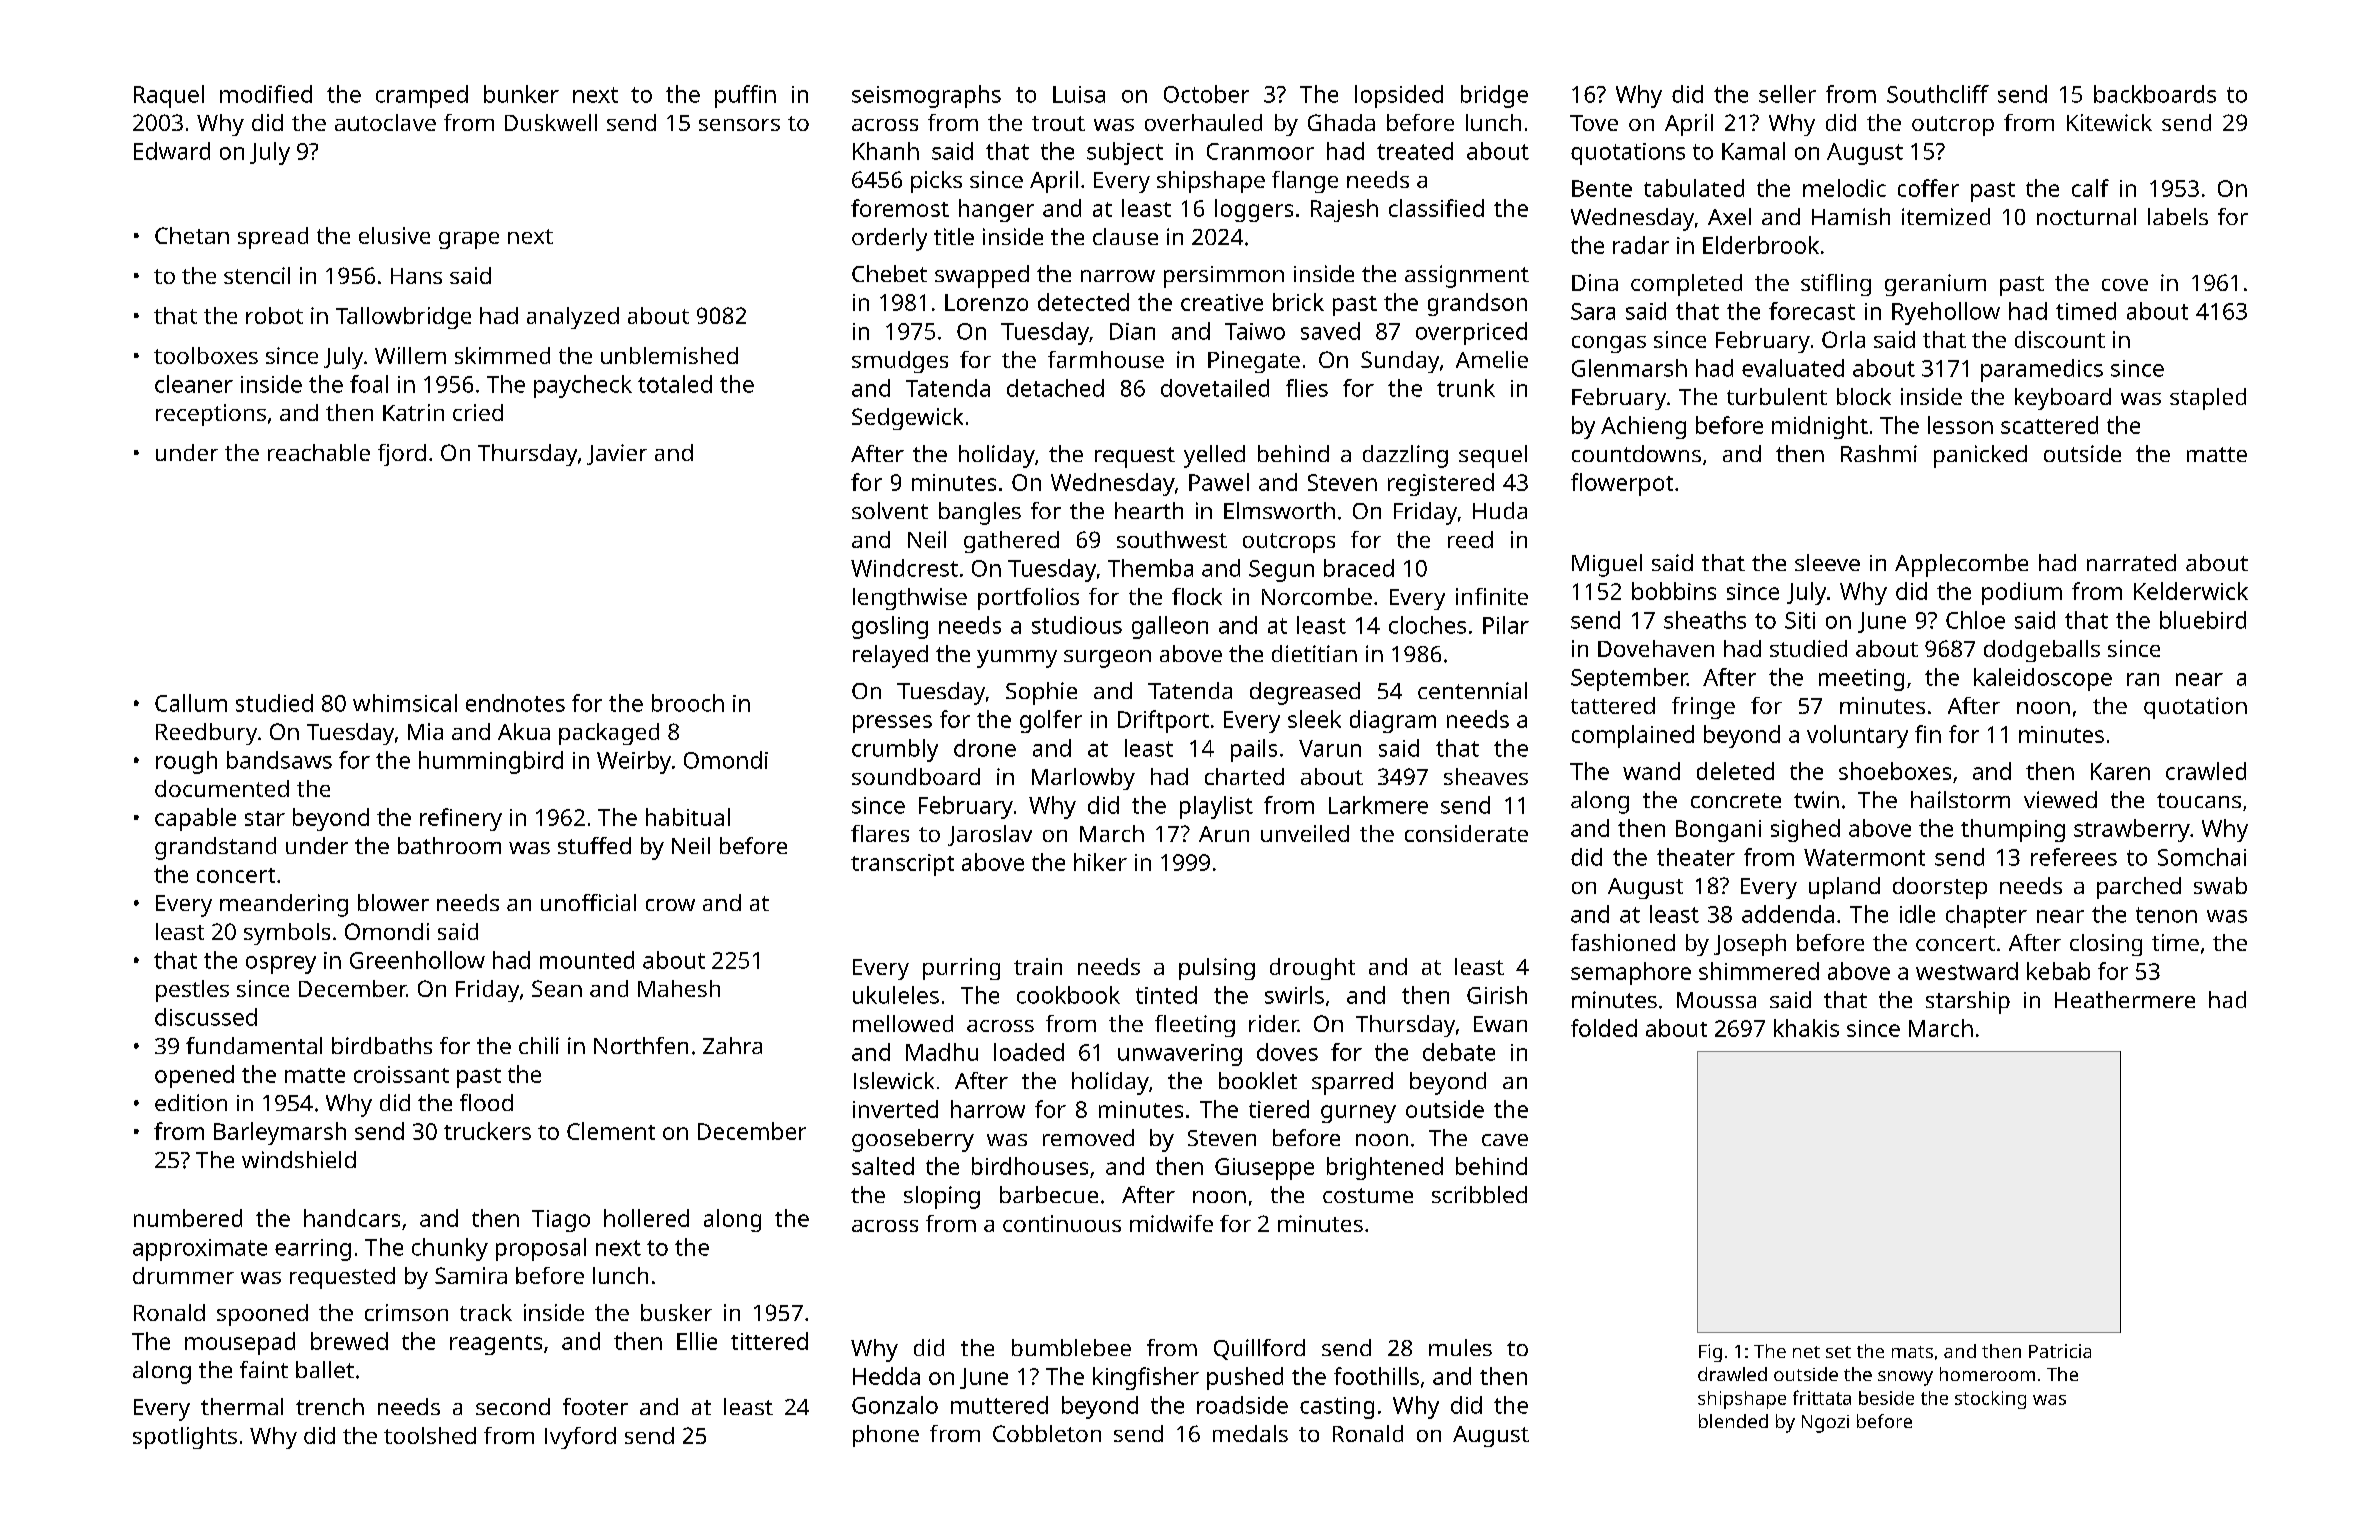 The width and height of the screenshot is (2380, 1540). What do you see at coordinates (1787, 94) in the screenshot?
I see `seller` at bounding box center [1787, 94].
